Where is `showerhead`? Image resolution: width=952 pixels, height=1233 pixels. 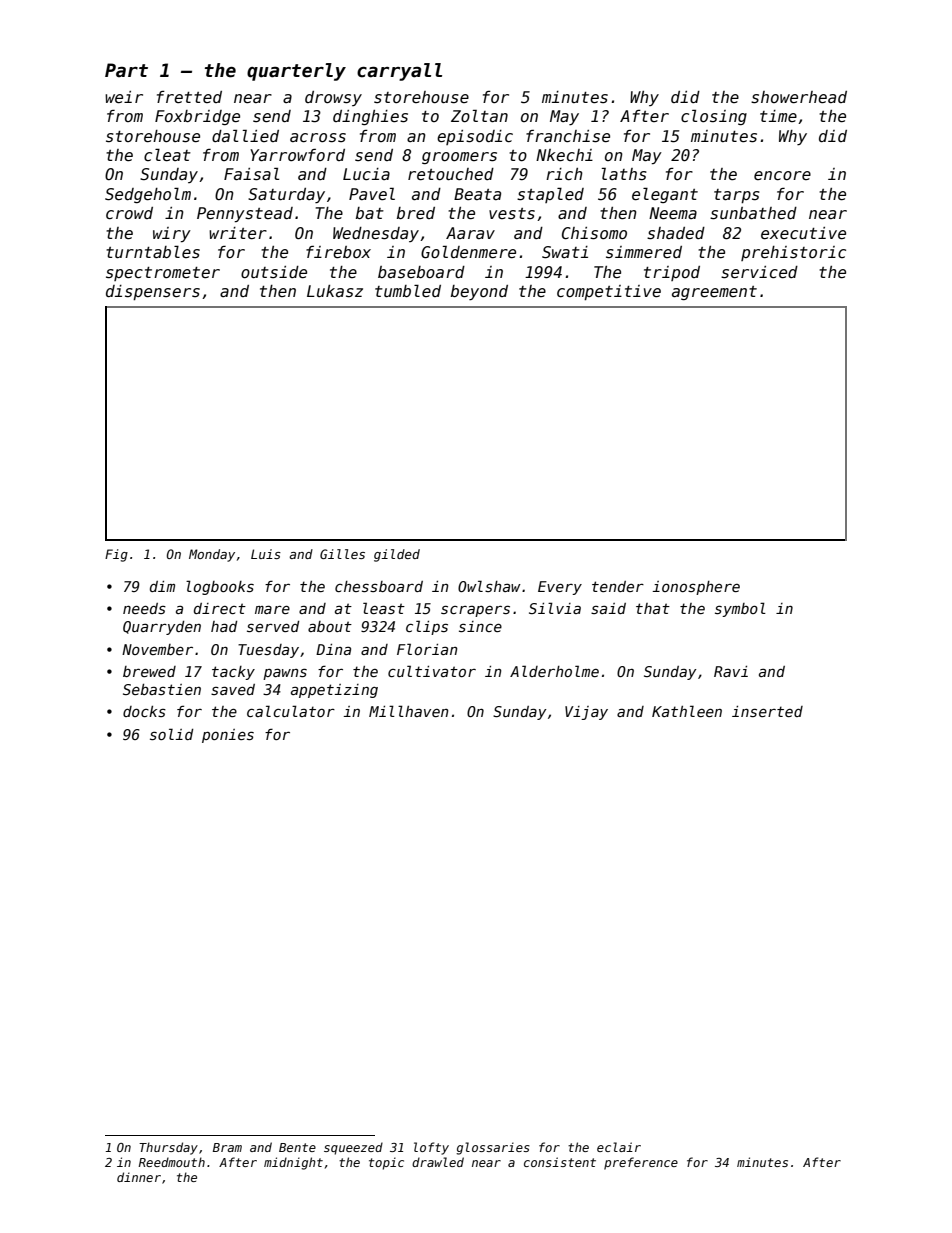 showerhead is located at coordinates (799, 97).
